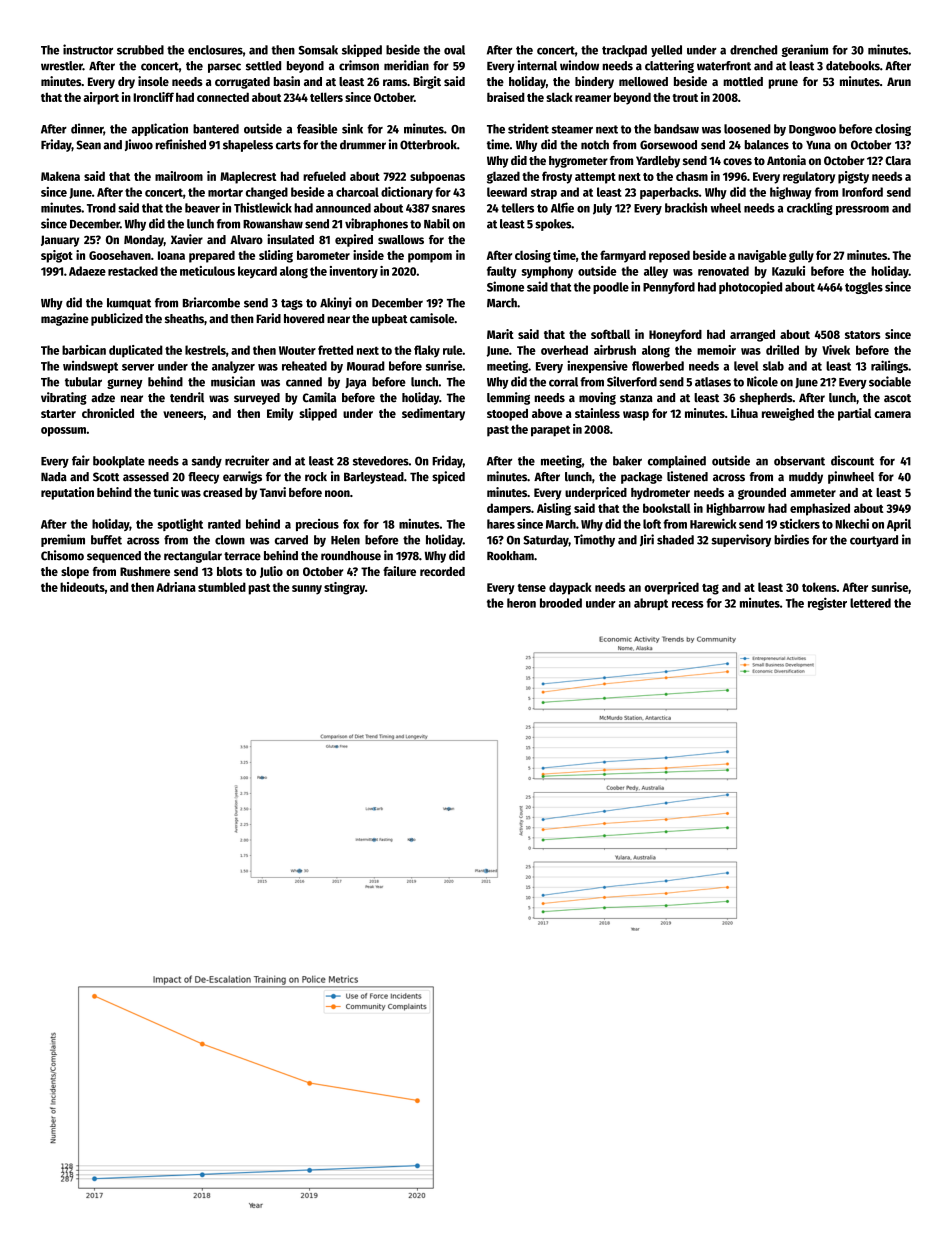  Describe the element at coordinates (138, 367) in the screenshot. I see `server` at that location.
